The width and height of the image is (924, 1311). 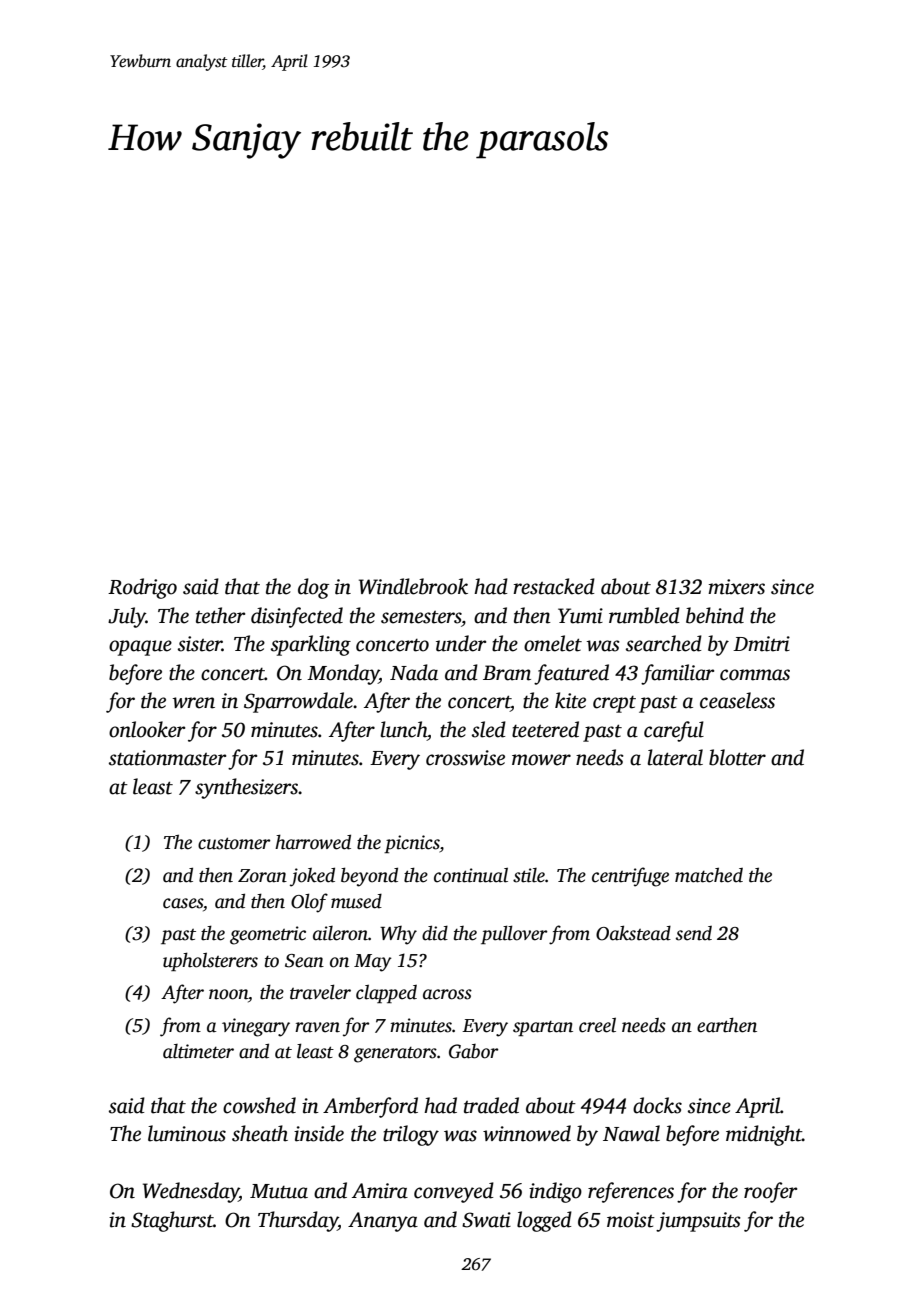 What do you see at coordinates (761, 644) in the image?
I see `Dmitri` at bounding box center [761, 644].
